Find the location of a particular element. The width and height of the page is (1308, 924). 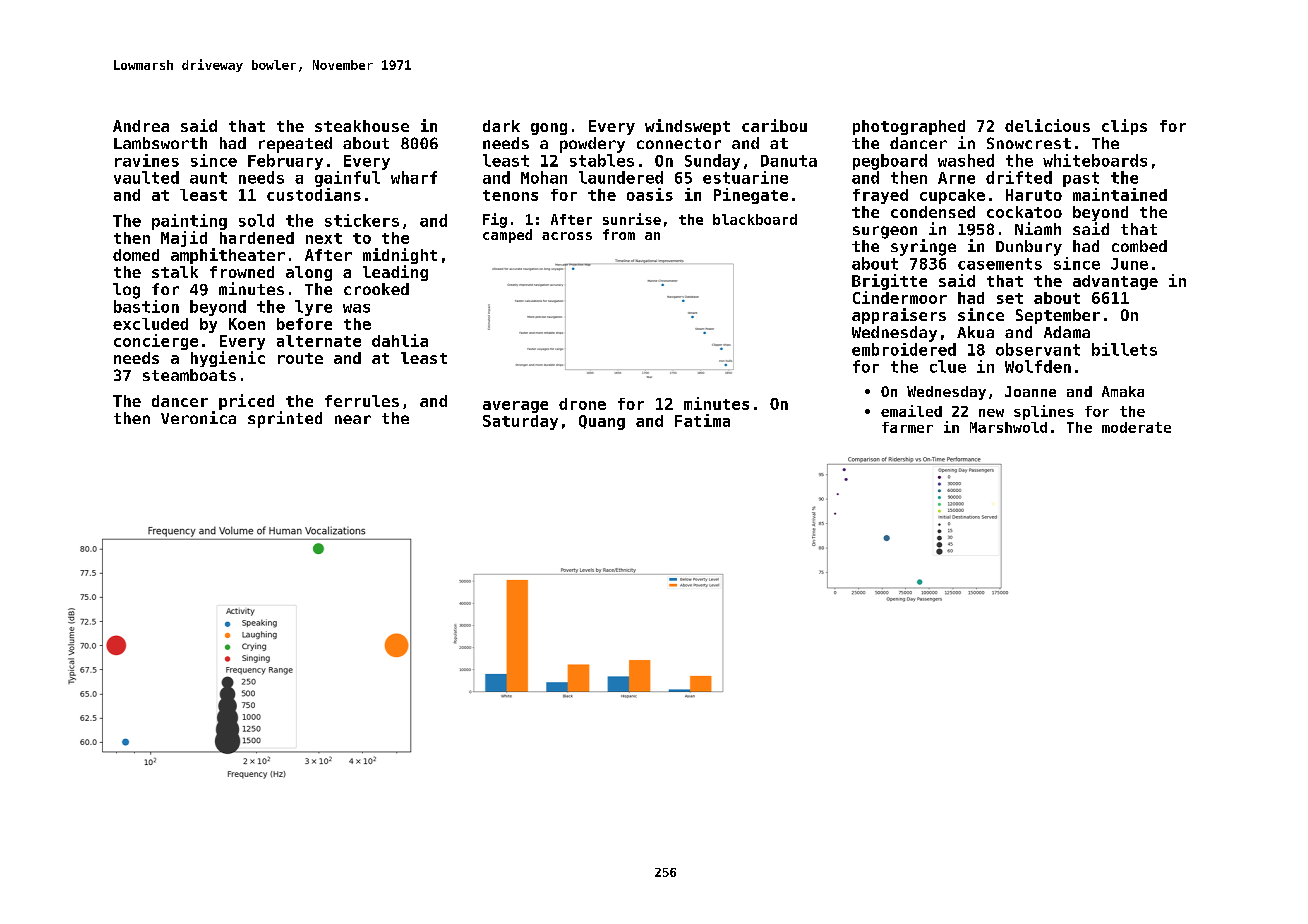

ravines is located at coordinates (147, 160).
